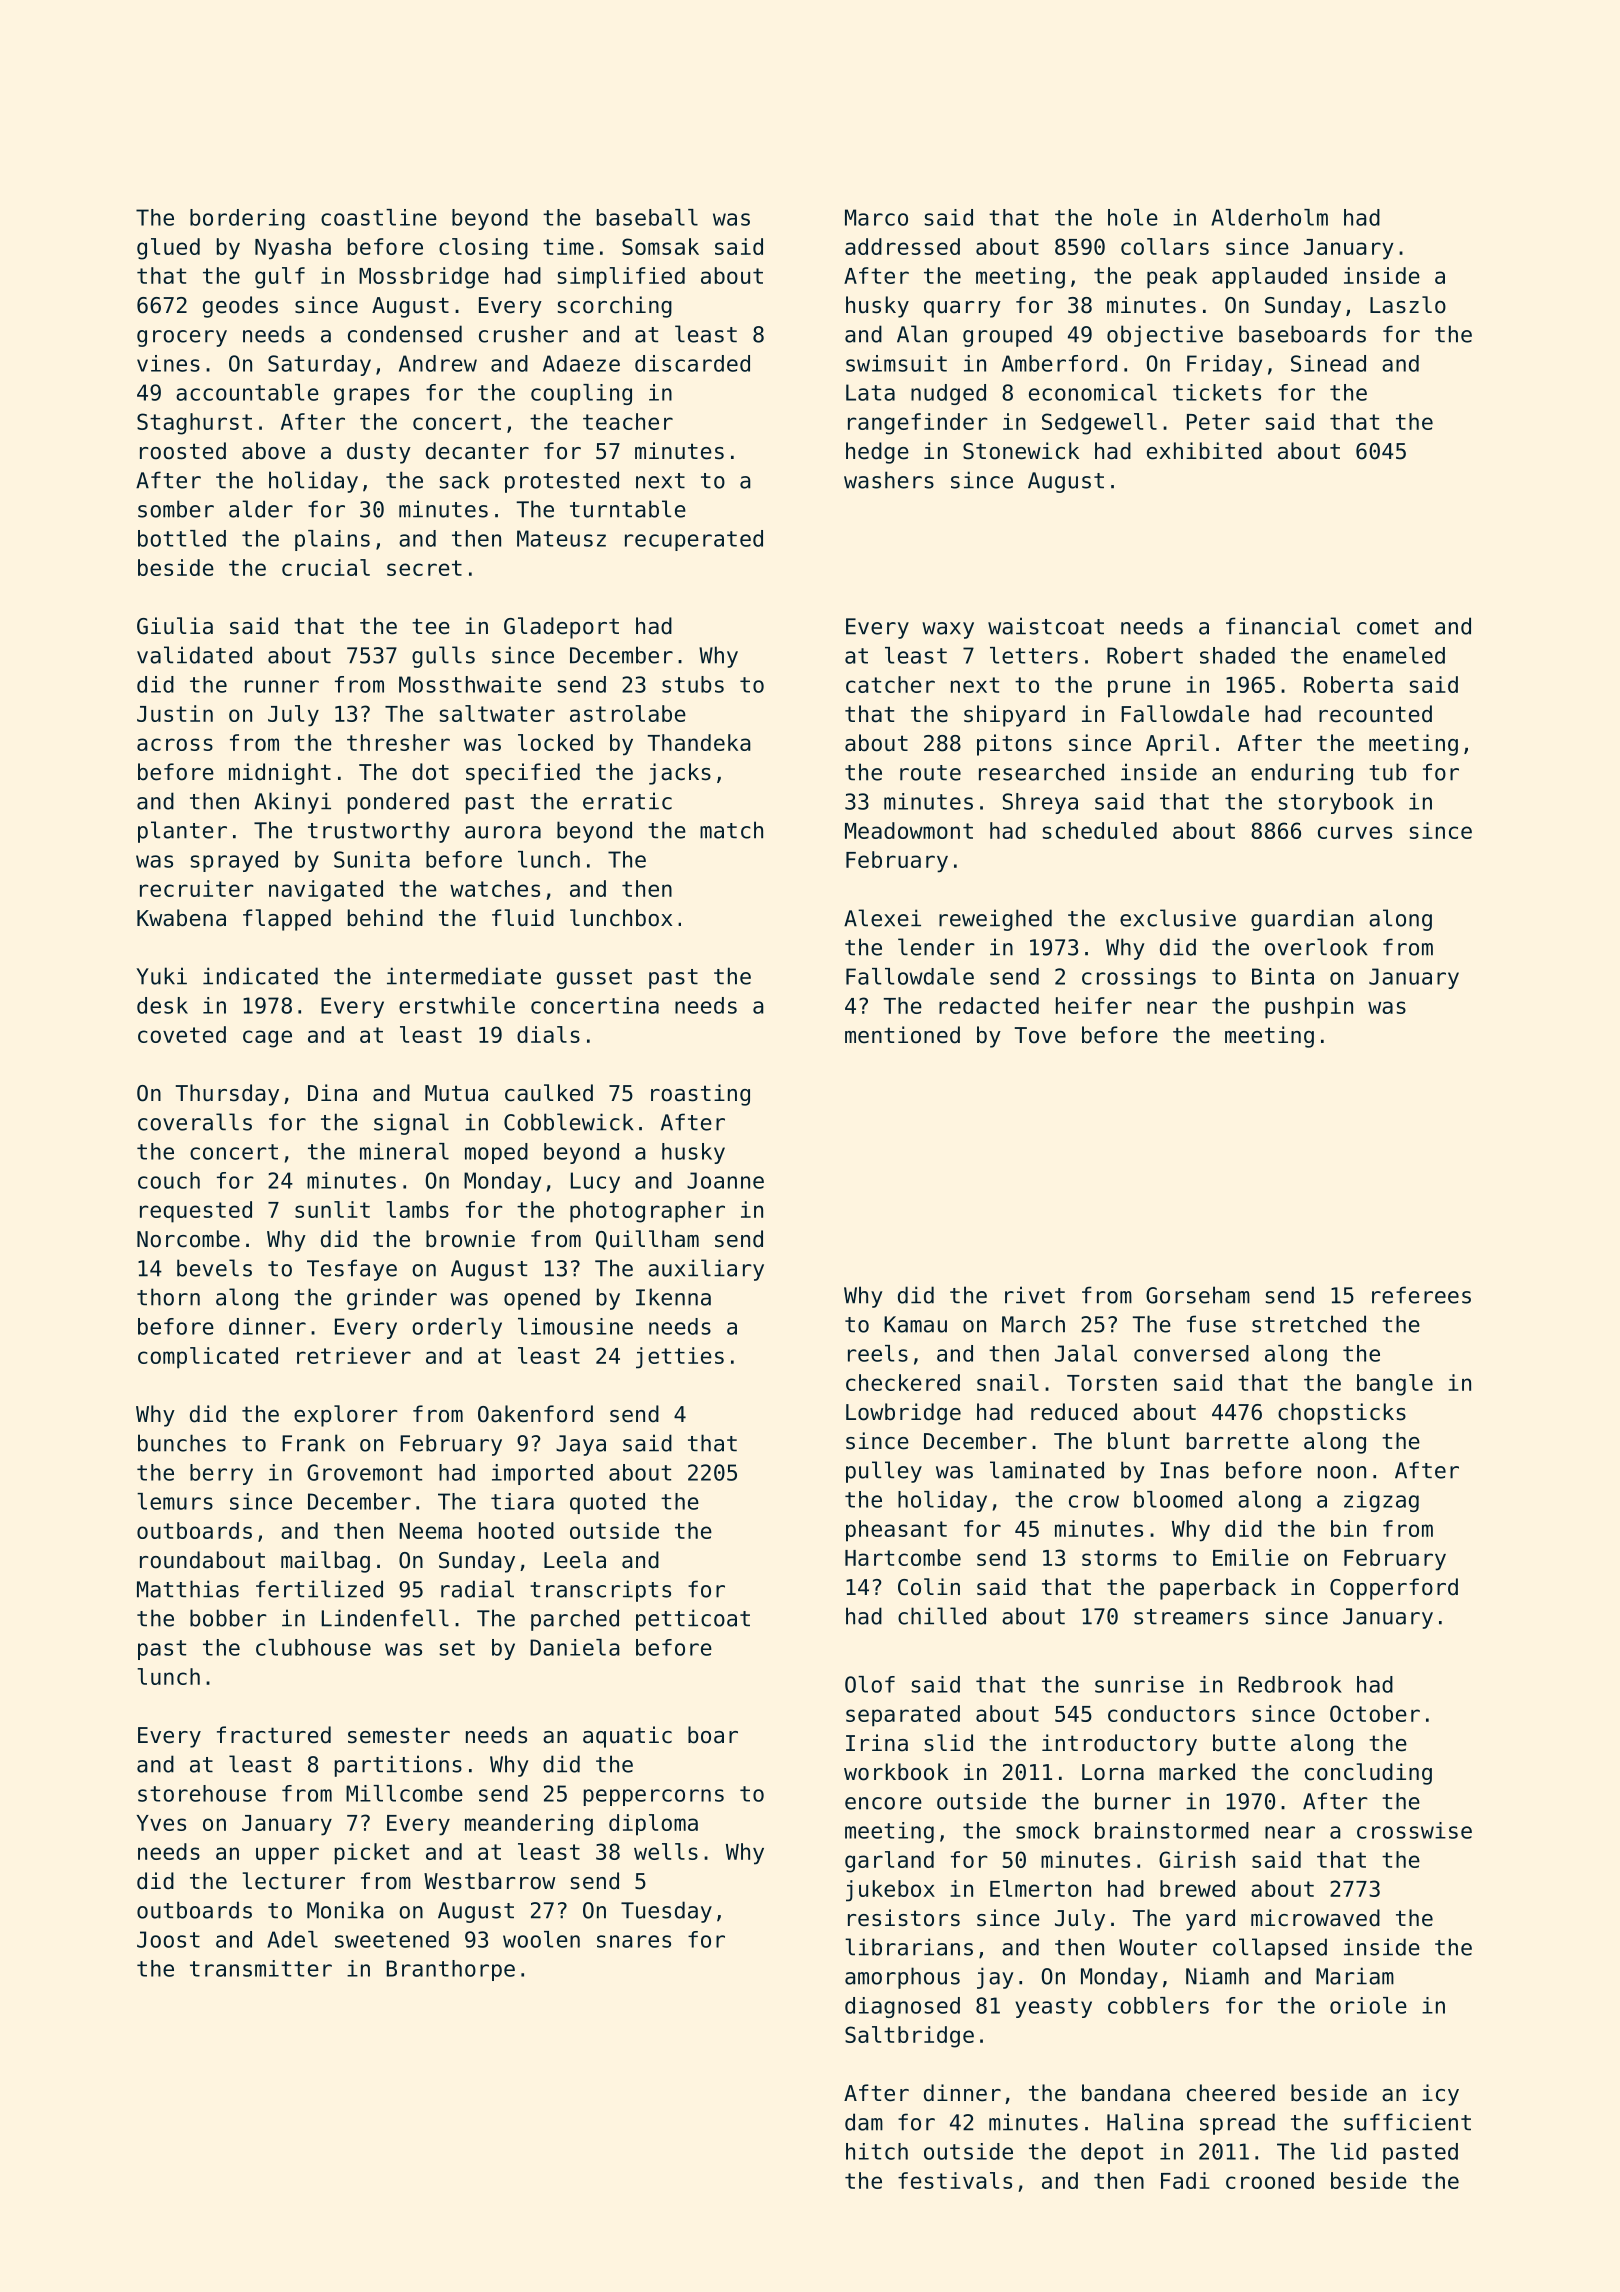 Image resolution: width=1620 pixels, height=2292 pixels. Describe the element at coordinates (208, 1358) in the screenshot. I see `complicated` at that location.
